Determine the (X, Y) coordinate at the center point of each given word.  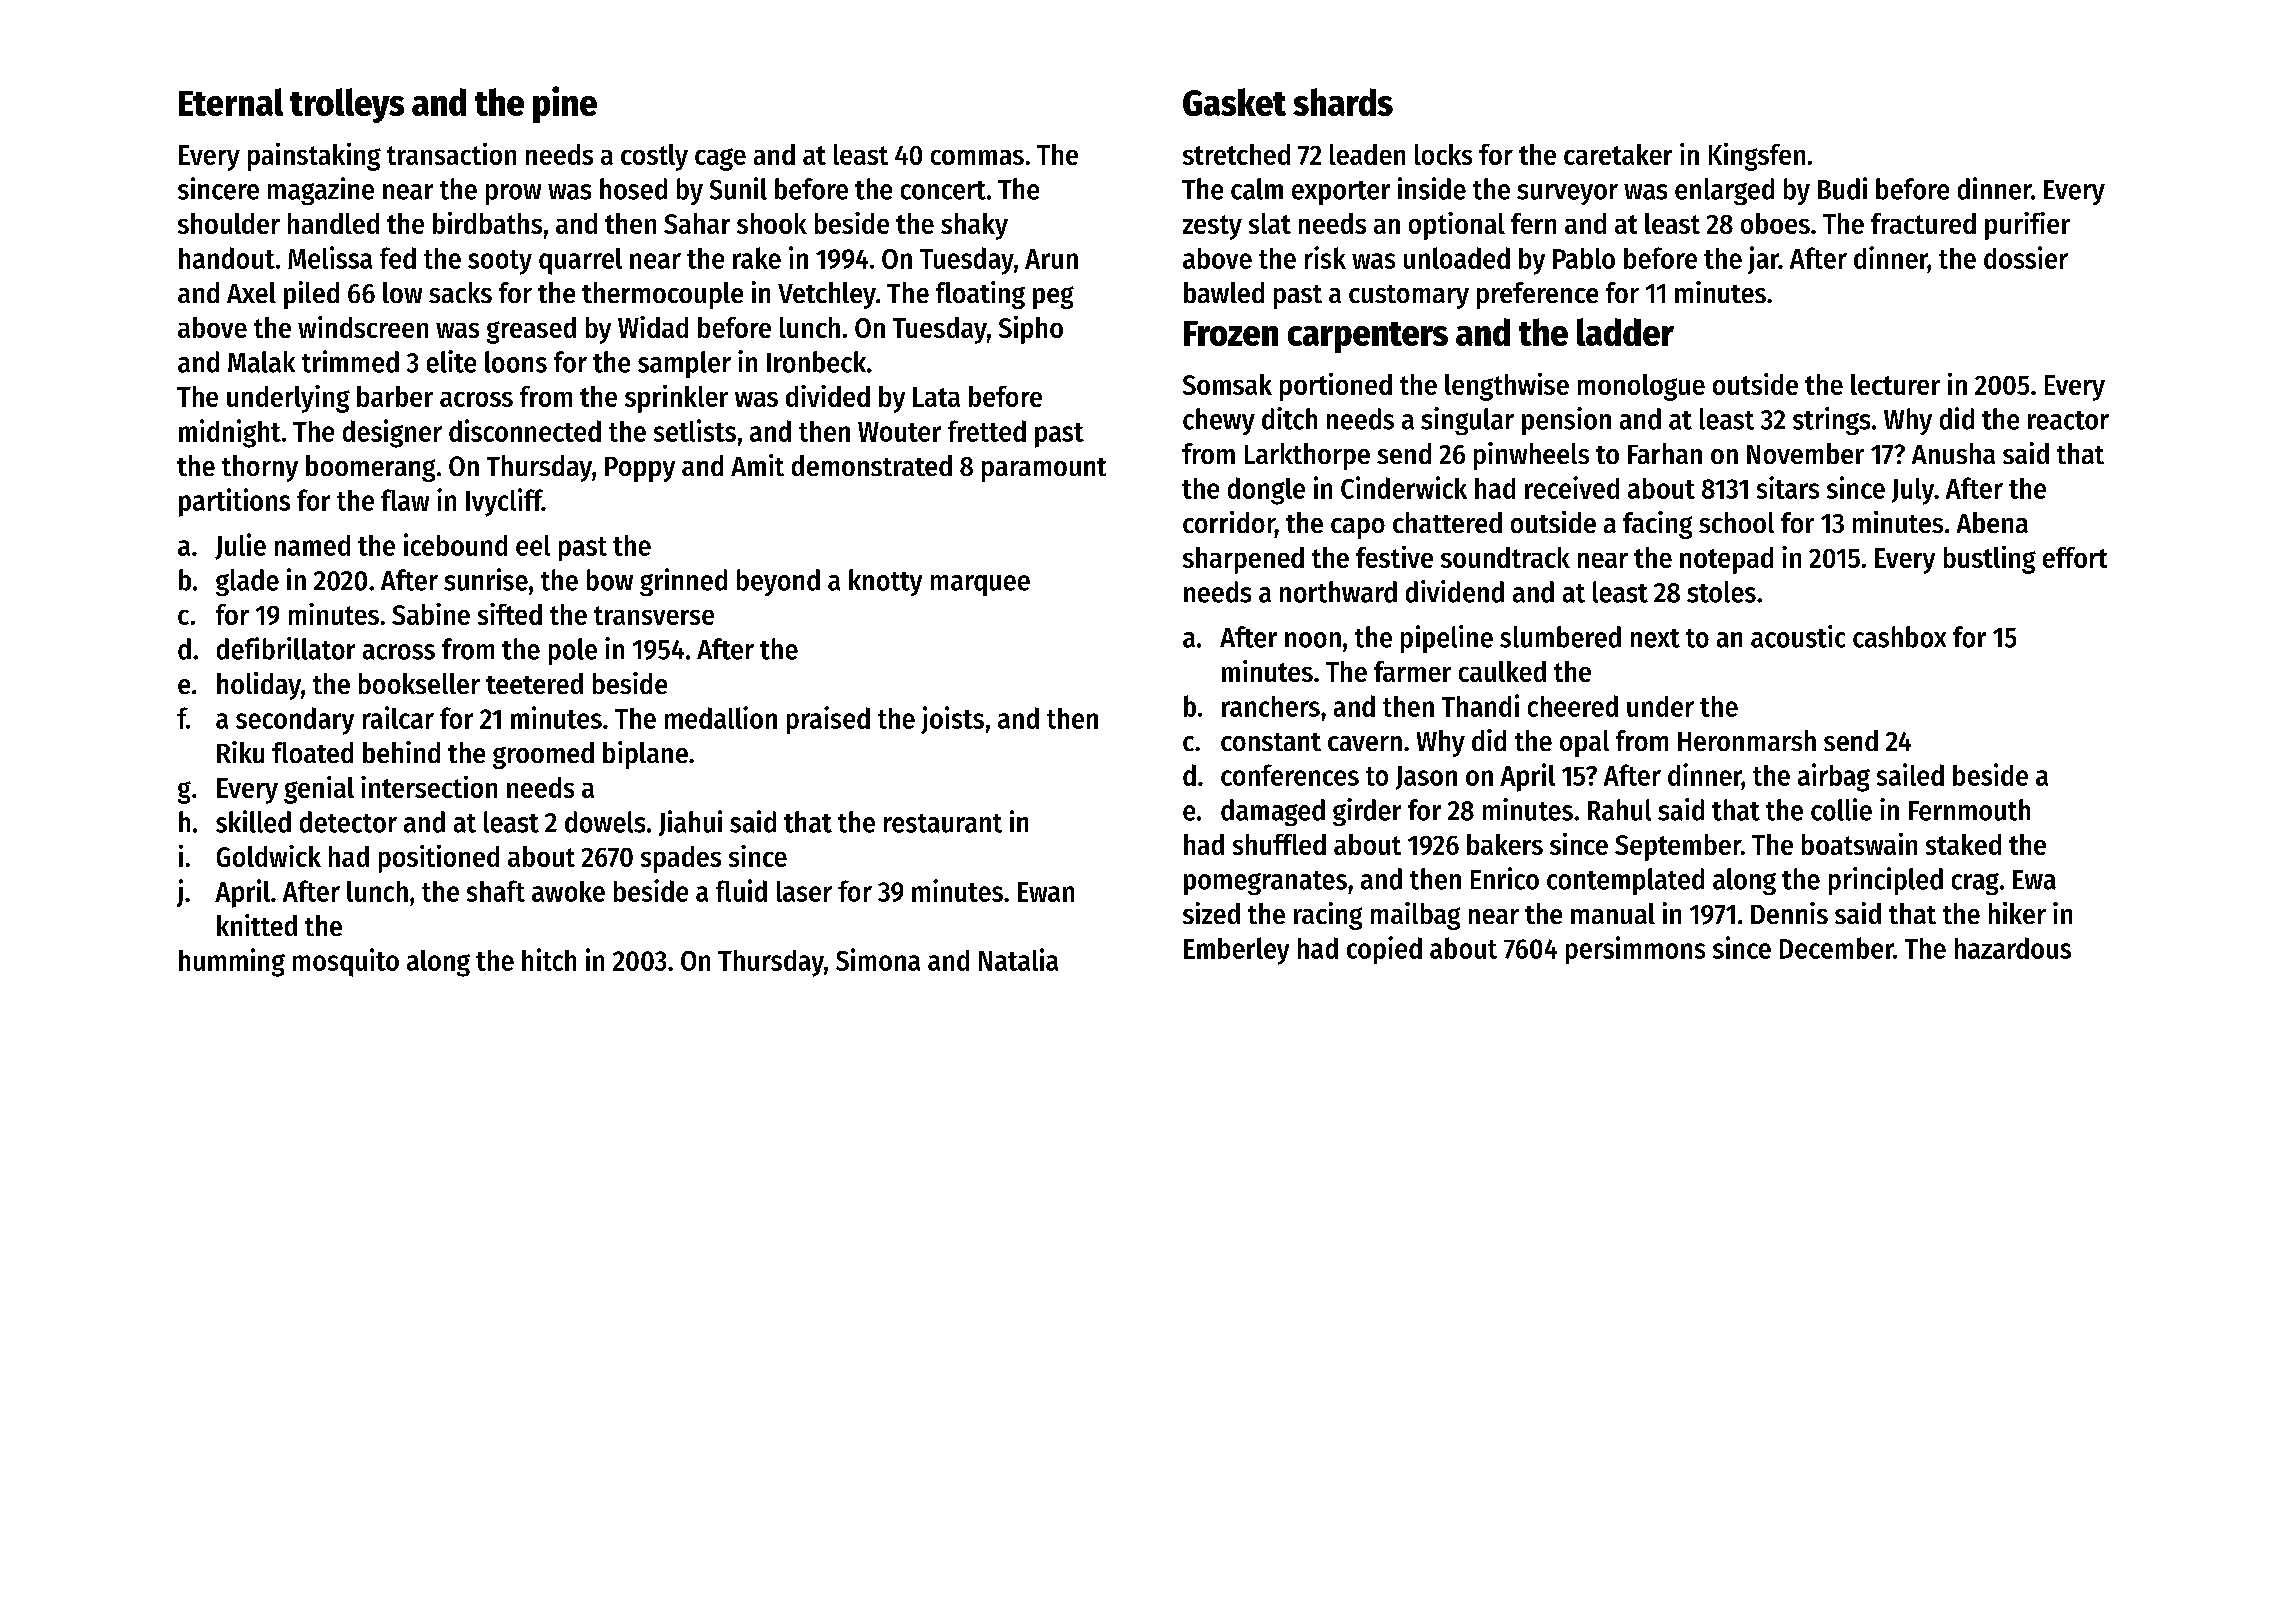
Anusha (1953, 453)
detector (348, 822)
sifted (510, 614)
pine (565, 104)
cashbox (1899, 637)
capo (1358, 528)
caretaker (1618, 154)
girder (1367, 812)
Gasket (1234, 102)
